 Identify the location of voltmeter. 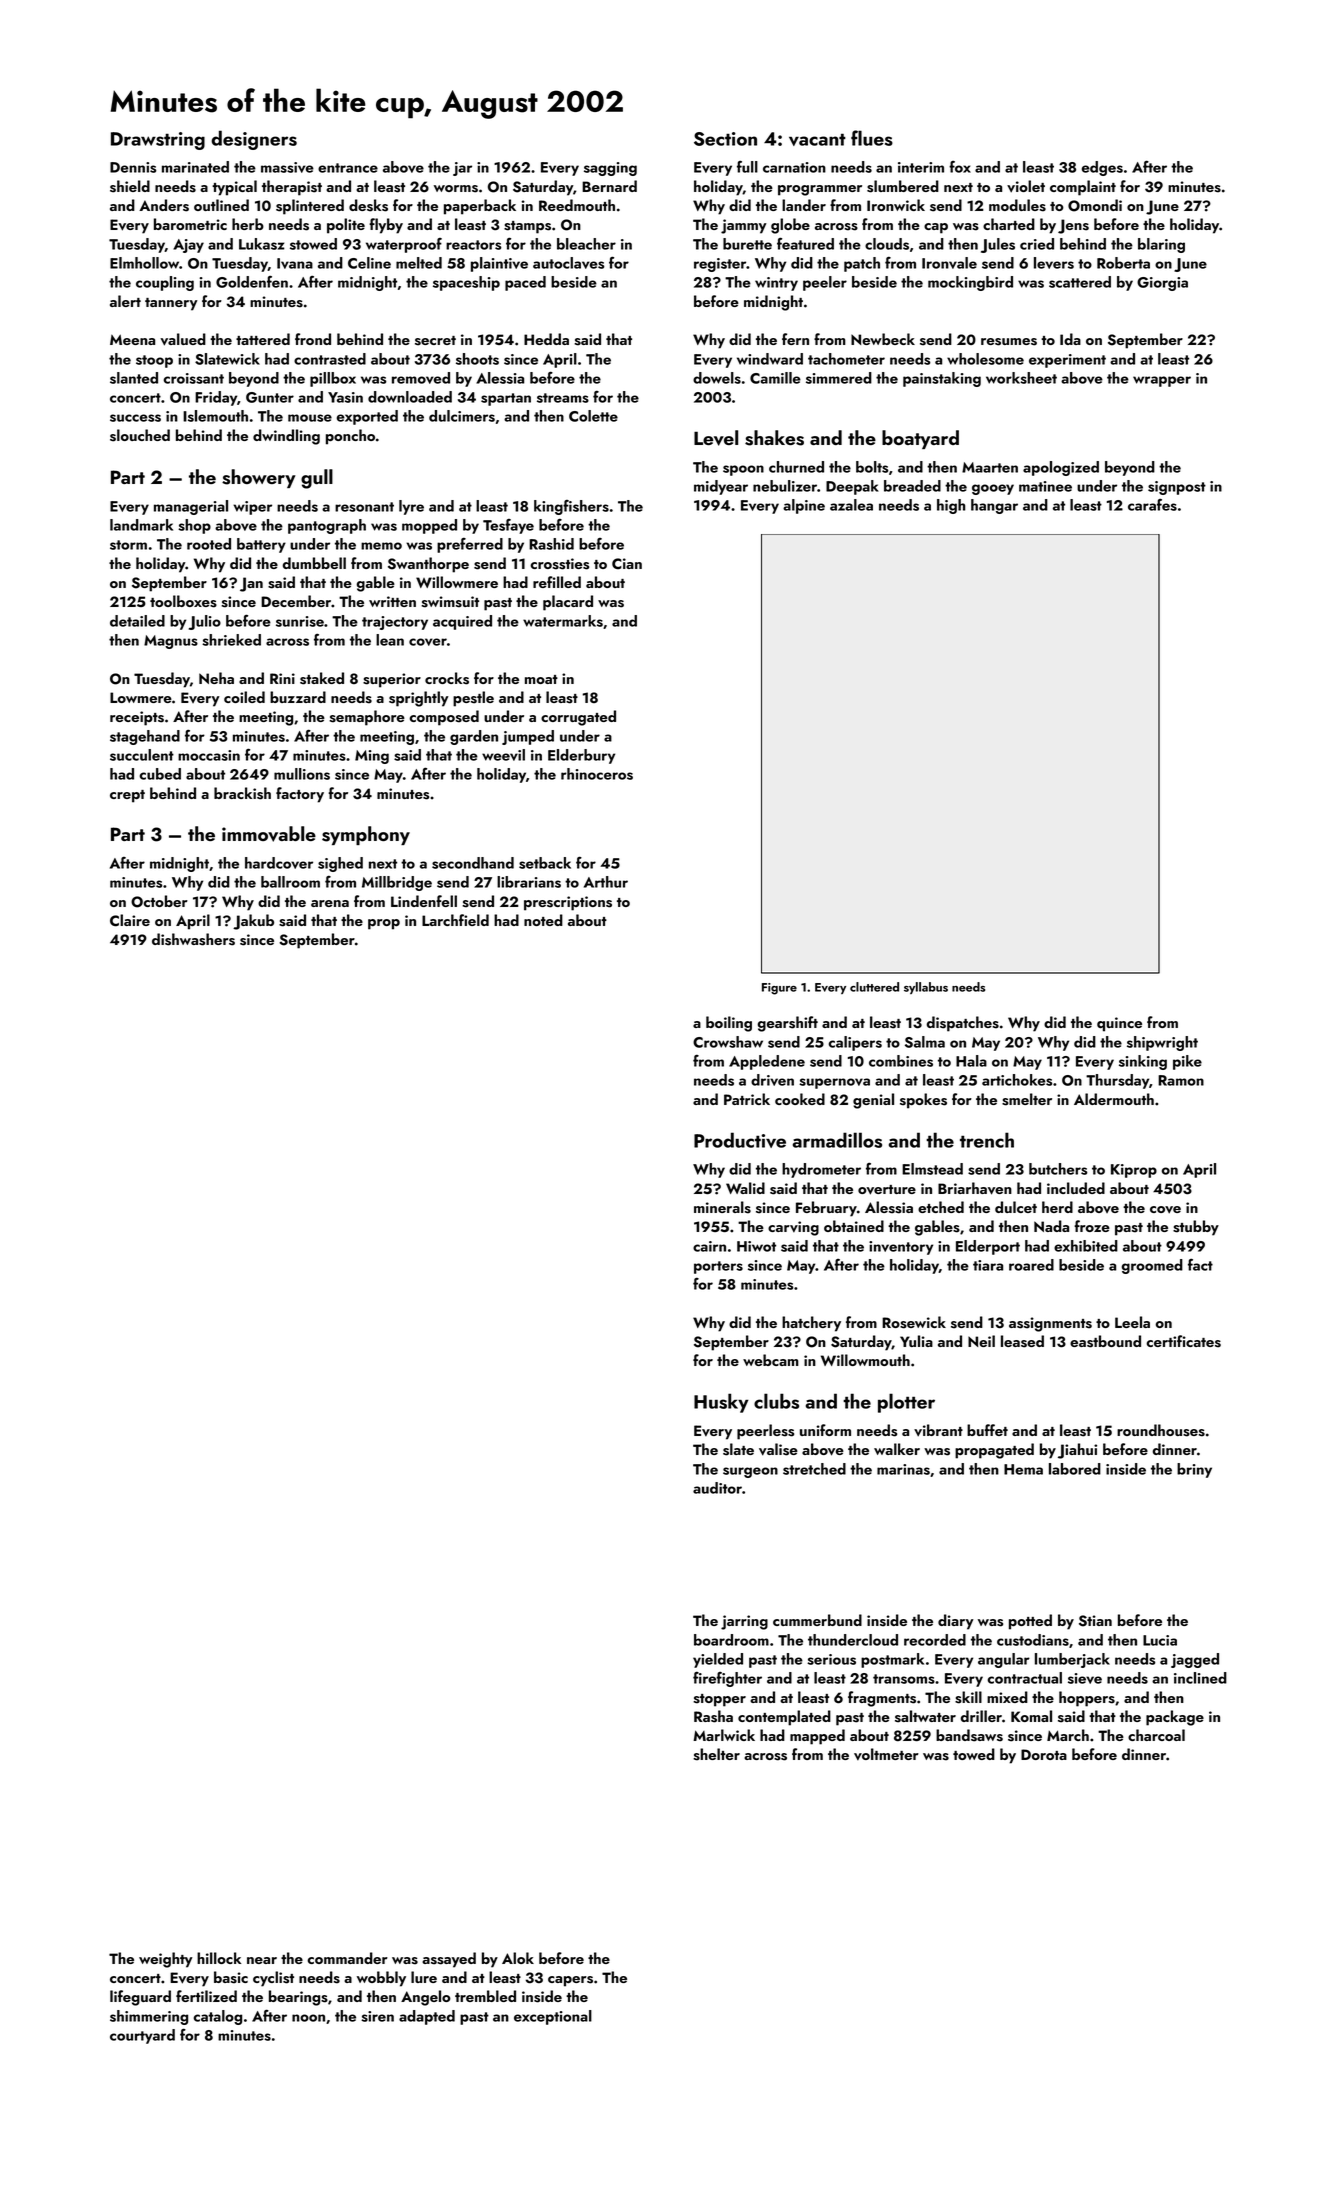
(886, 1754).
